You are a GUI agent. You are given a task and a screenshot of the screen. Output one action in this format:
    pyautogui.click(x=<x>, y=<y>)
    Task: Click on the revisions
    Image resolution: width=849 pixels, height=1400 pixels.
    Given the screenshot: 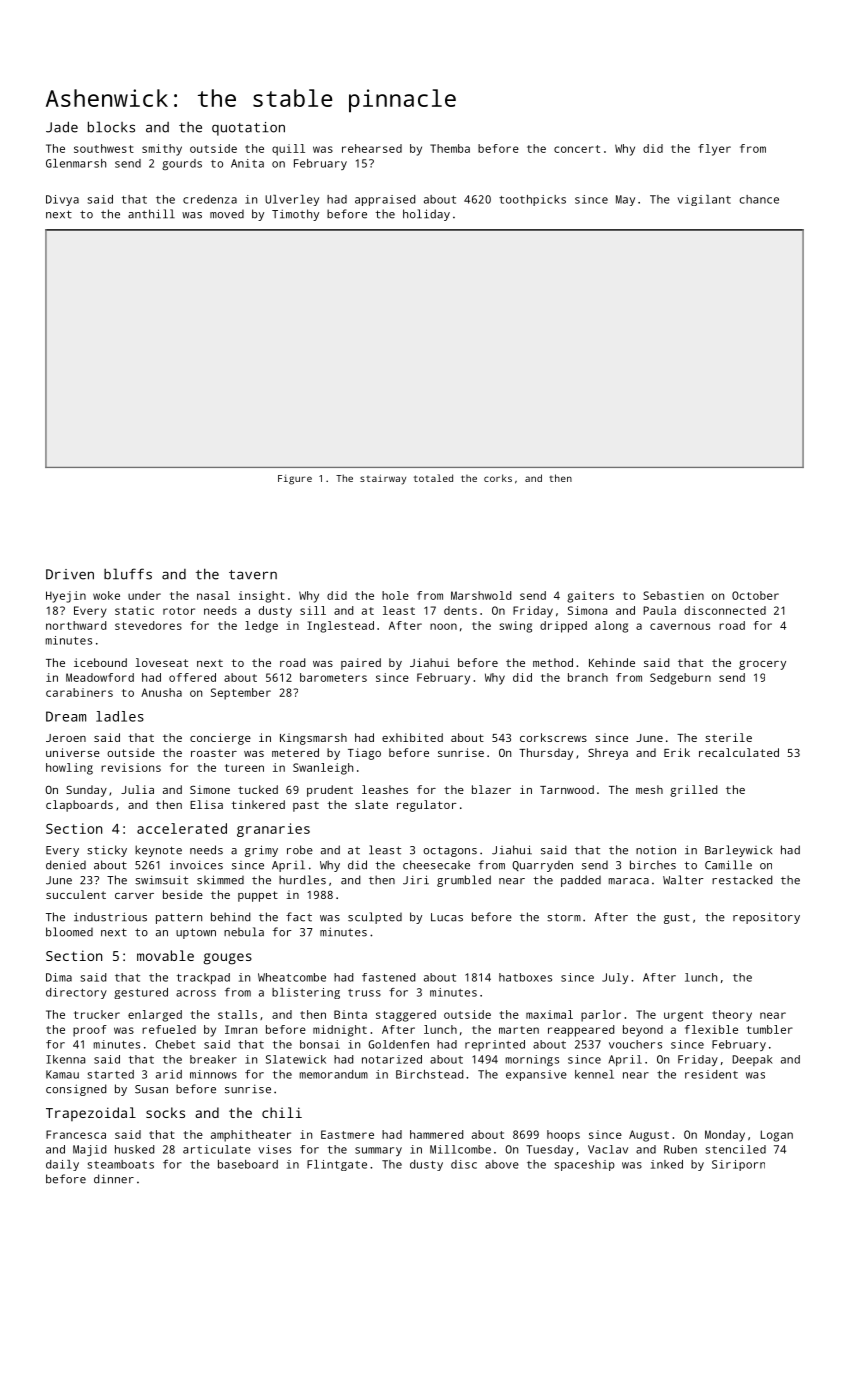 What is the action you would take?
    pyautogui.click(x=131, y=767)
